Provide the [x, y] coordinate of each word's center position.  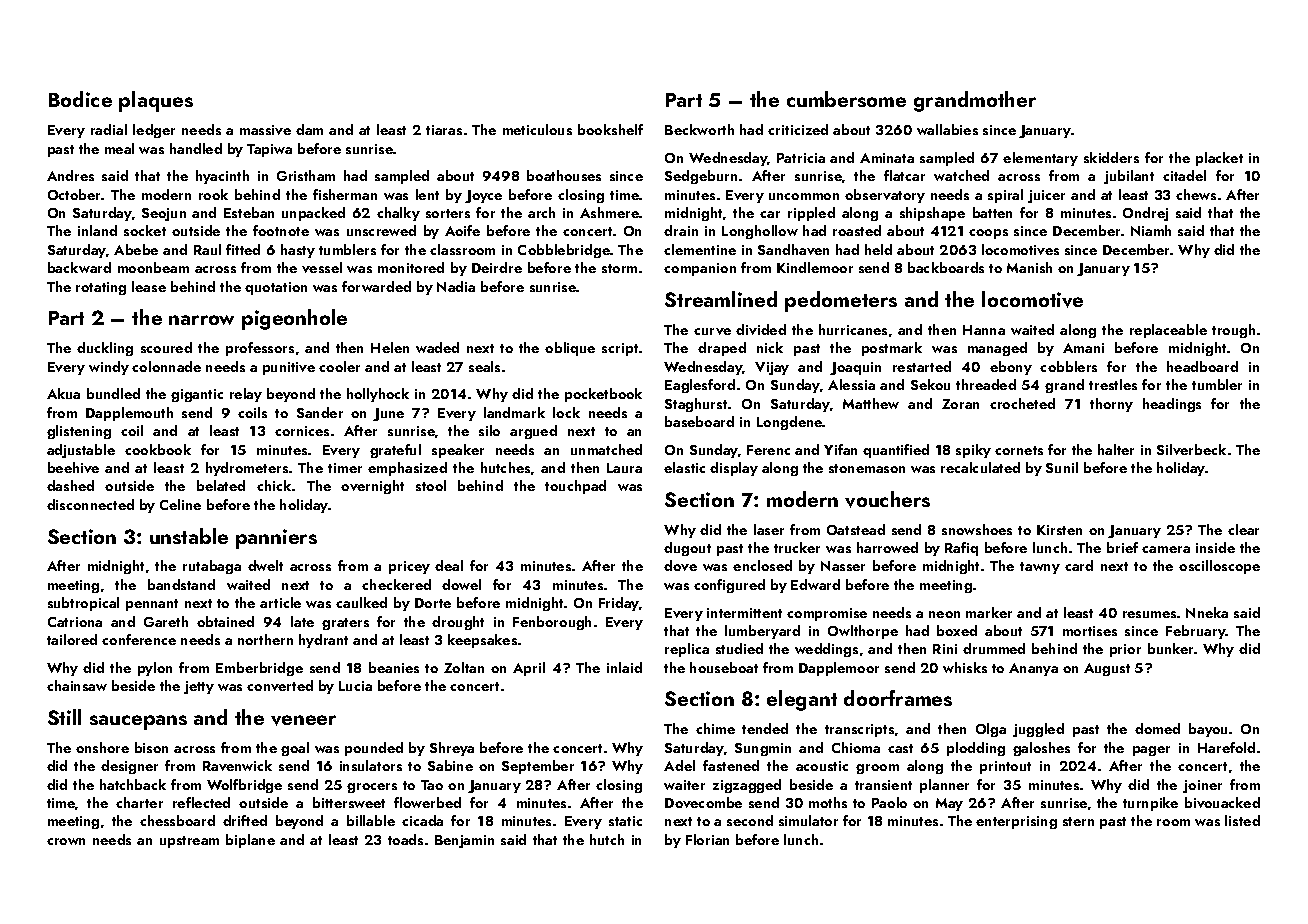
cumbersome [846, 99]
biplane [250, 841]
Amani [1083, 348]
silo [489, 430]
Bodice [80, 99]
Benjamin [464, 841]
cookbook [158, 449]
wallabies [947, 129]
